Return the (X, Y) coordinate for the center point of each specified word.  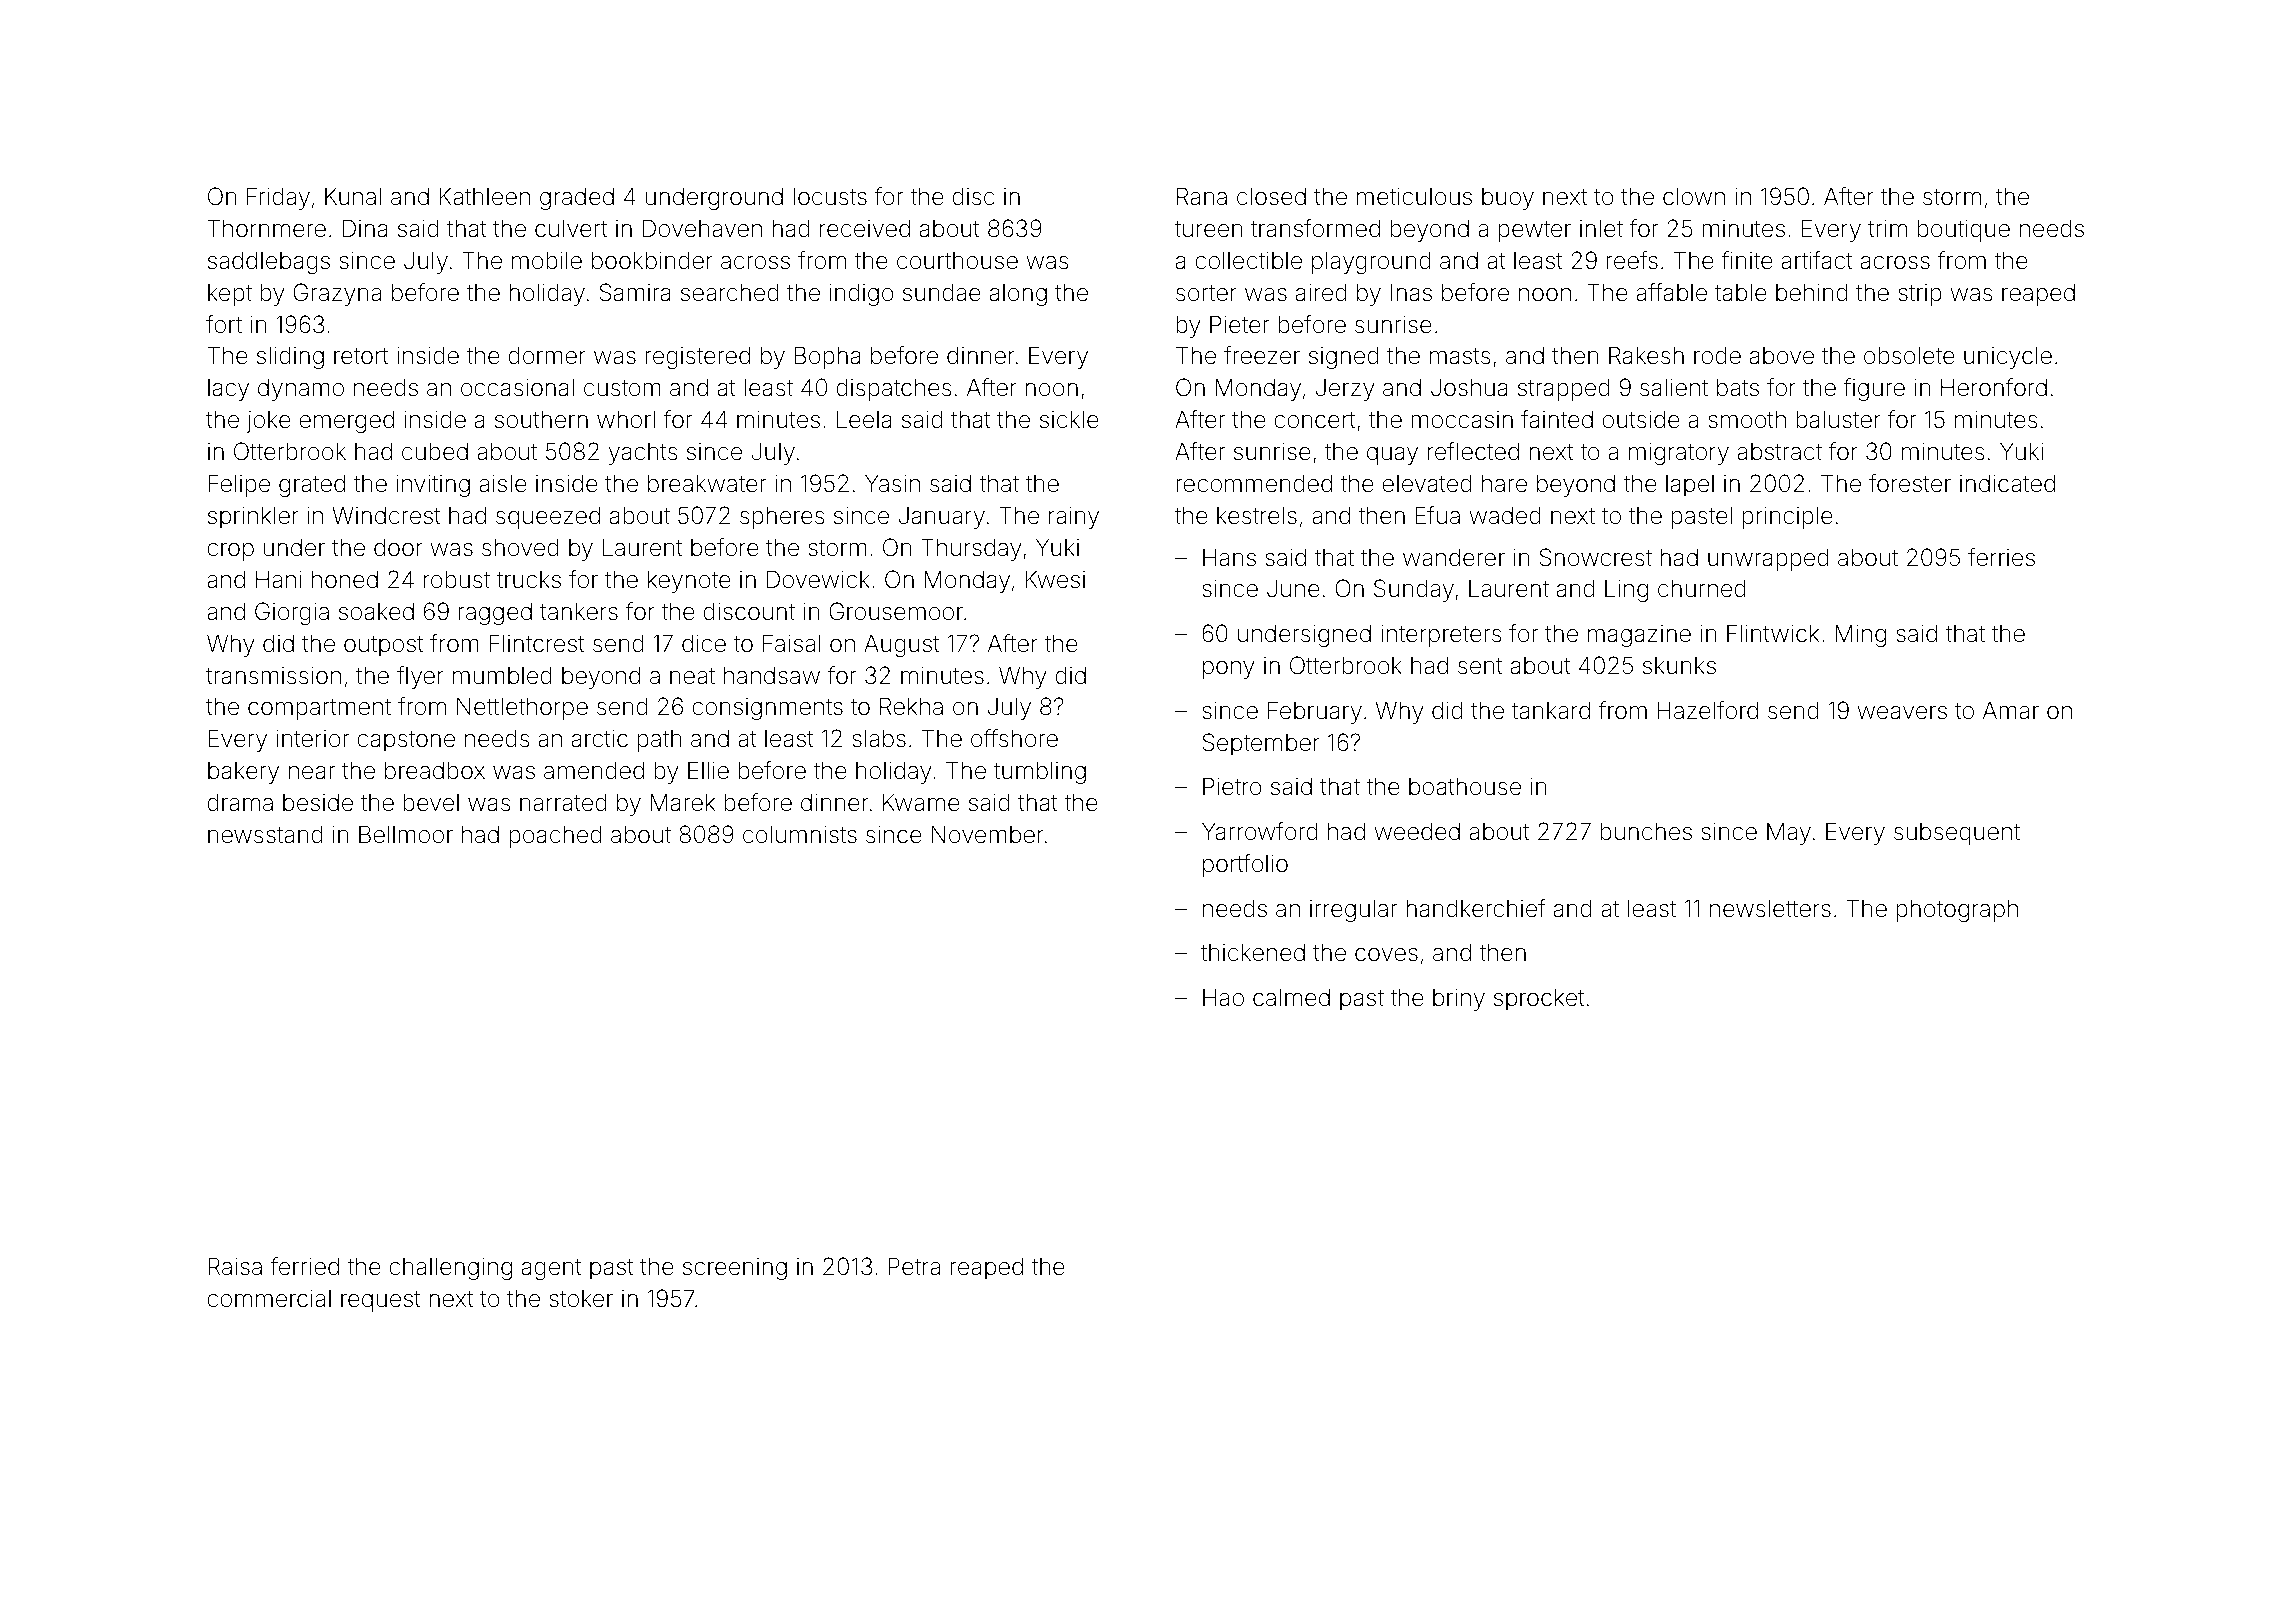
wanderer (1454, 557)
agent (551, 1269)
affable (1671, 292)
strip (1920, 295)
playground (1371, 262)
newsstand (265, 834)
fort (224, 324)
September (1261, 744)
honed (345, 579)
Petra (914, 1266)
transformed (1315, 228)
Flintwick (1773, 633)
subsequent (1957, 834)
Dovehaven (702, 228)
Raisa (235, 1266)
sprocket (1539, 999)
